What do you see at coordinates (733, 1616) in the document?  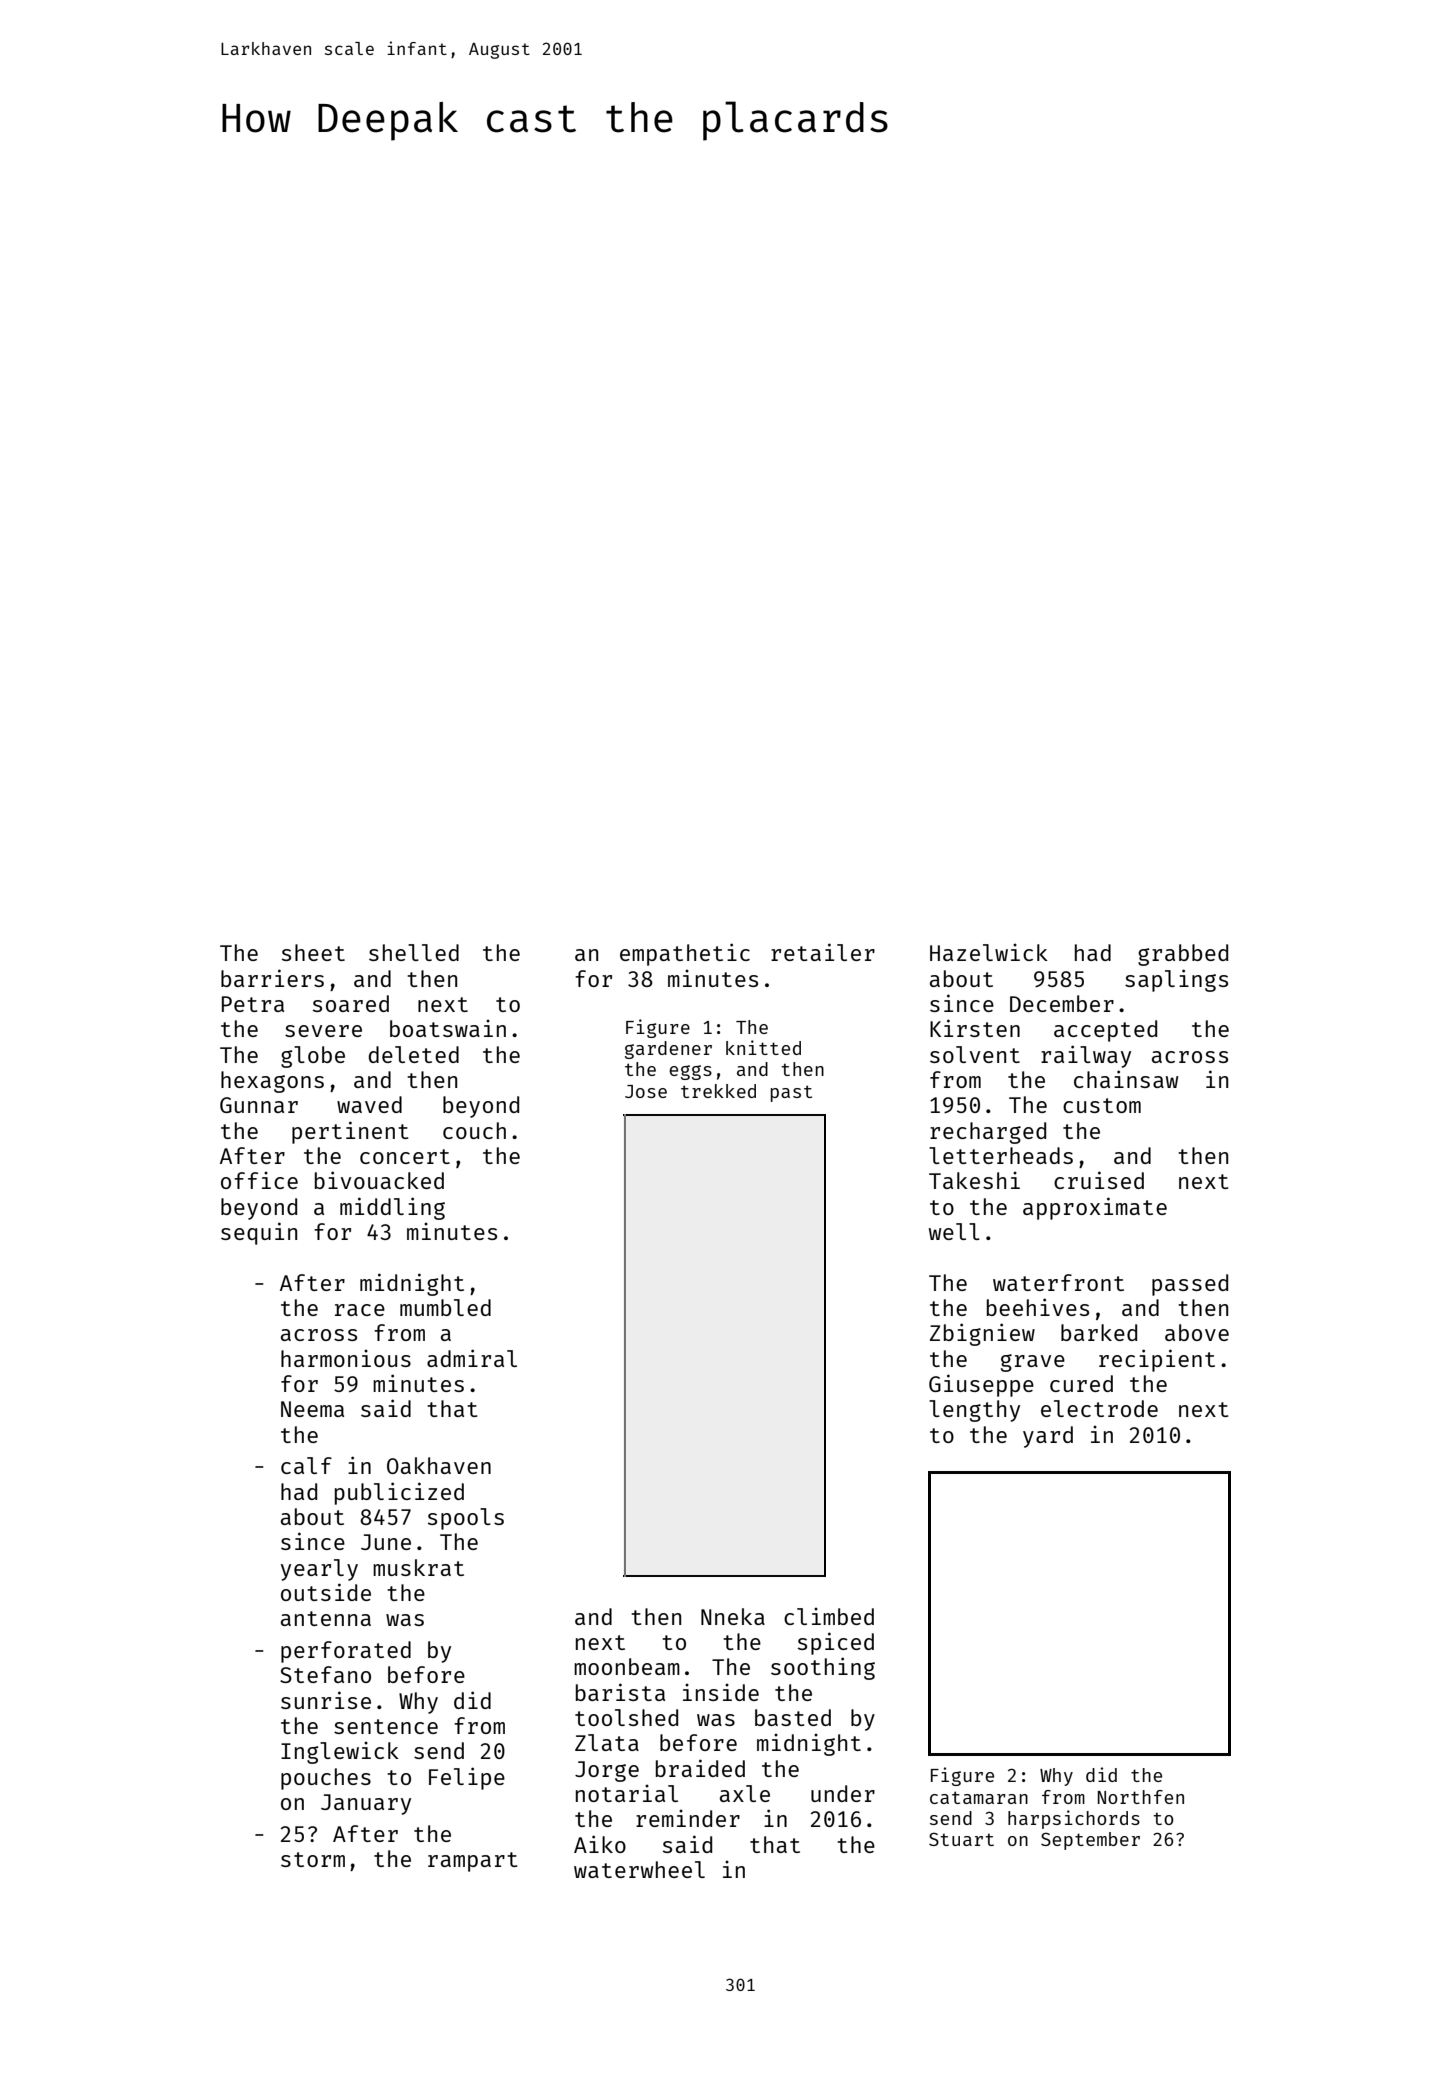 I see `Nneka` at bounding box center [733, 1616].
